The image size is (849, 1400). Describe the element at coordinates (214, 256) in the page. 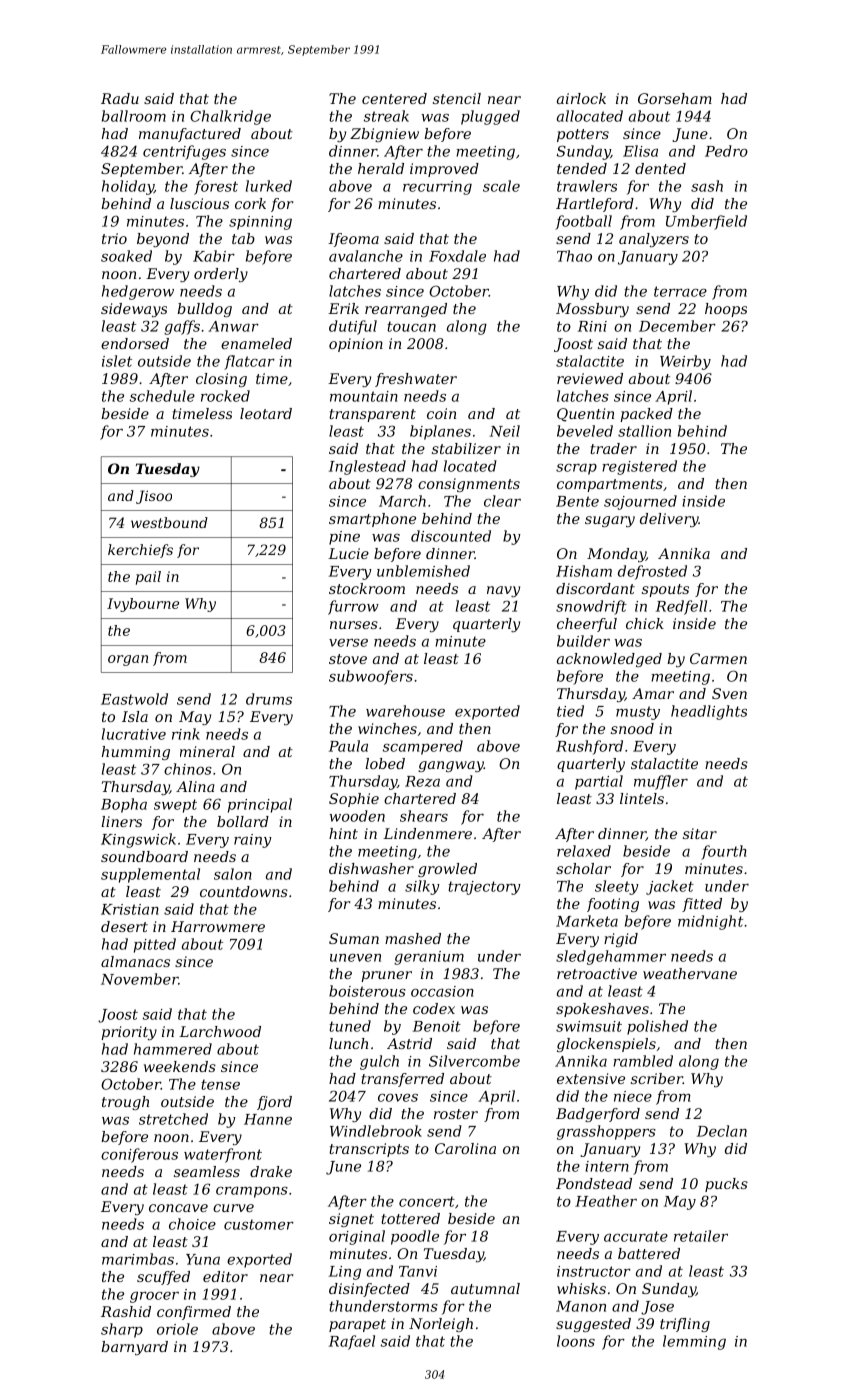

I see `Kabir` at that location.
